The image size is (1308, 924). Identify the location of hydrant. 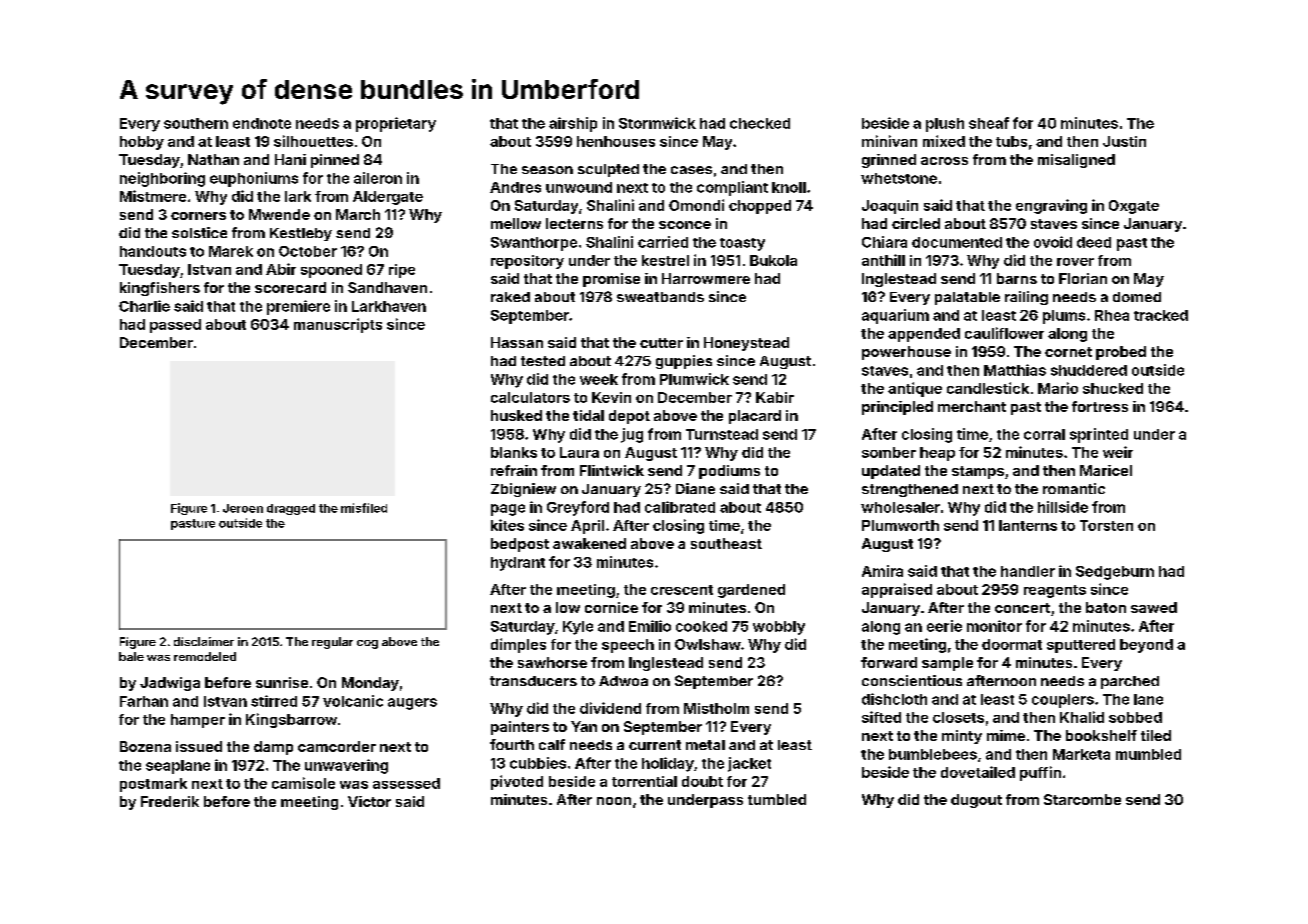
(518, 564).
